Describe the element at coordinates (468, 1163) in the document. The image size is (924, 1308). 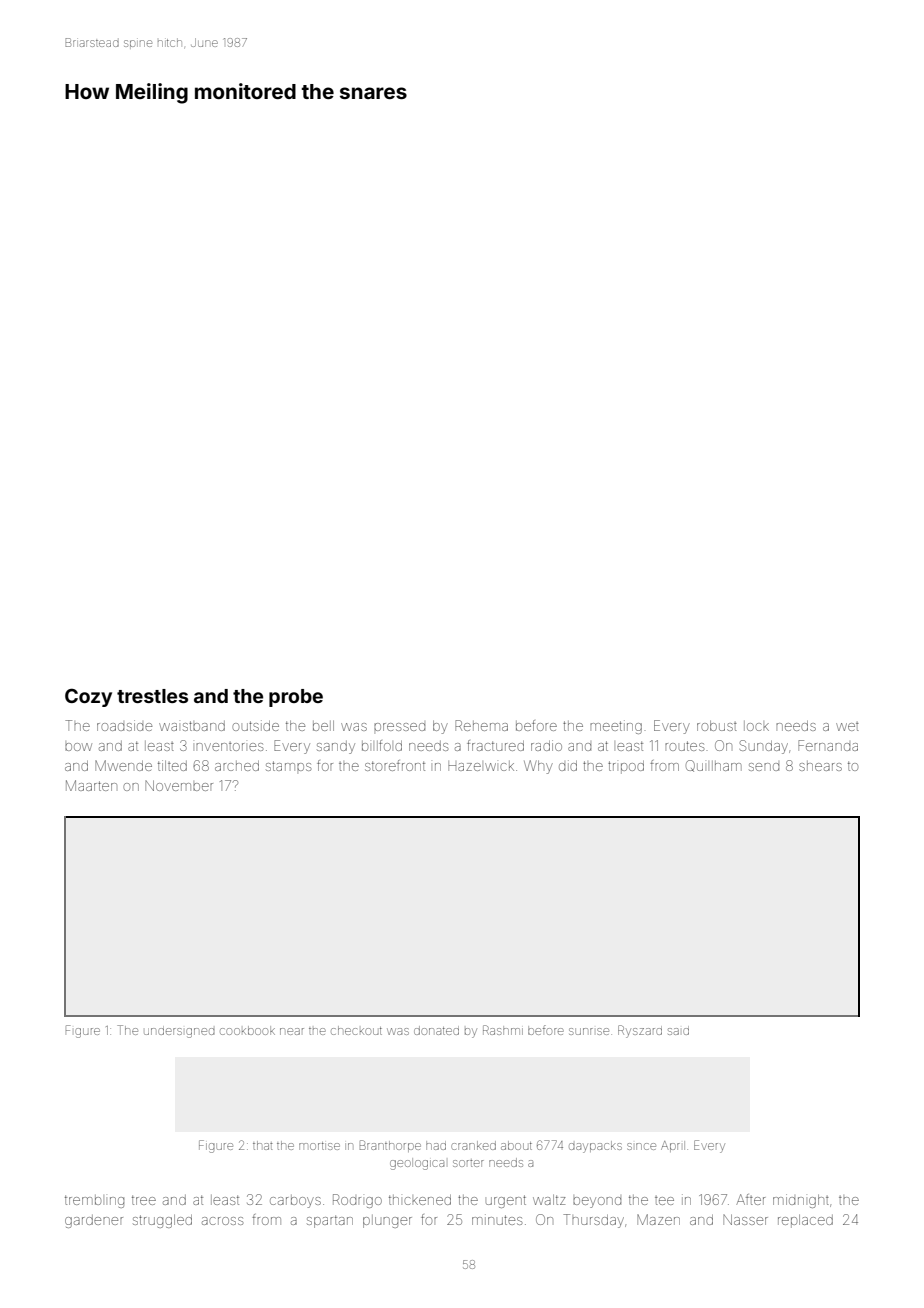
I see `sorter` at that location.
